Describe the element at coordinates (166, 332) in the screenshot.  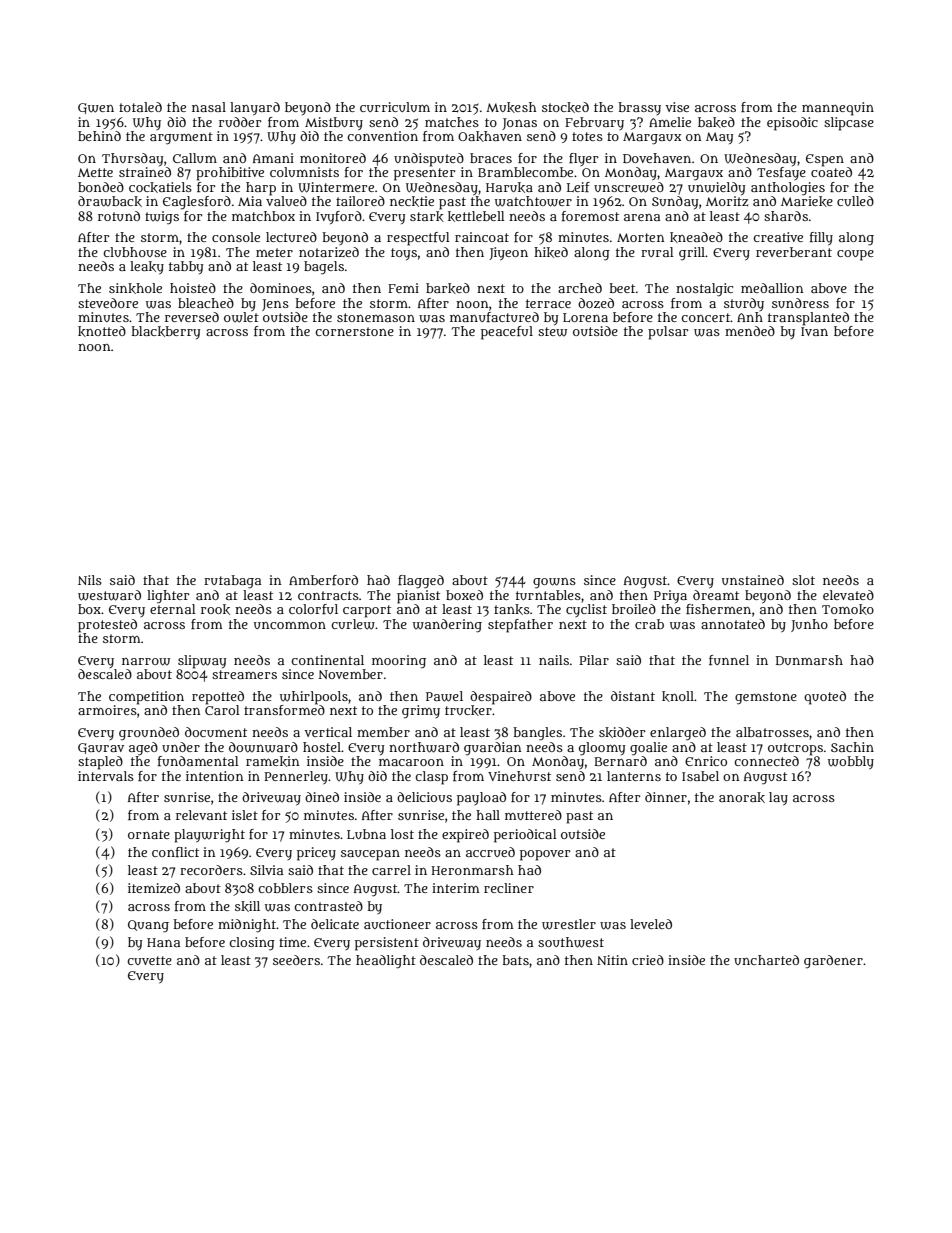
I see `blackberry` at that location.
